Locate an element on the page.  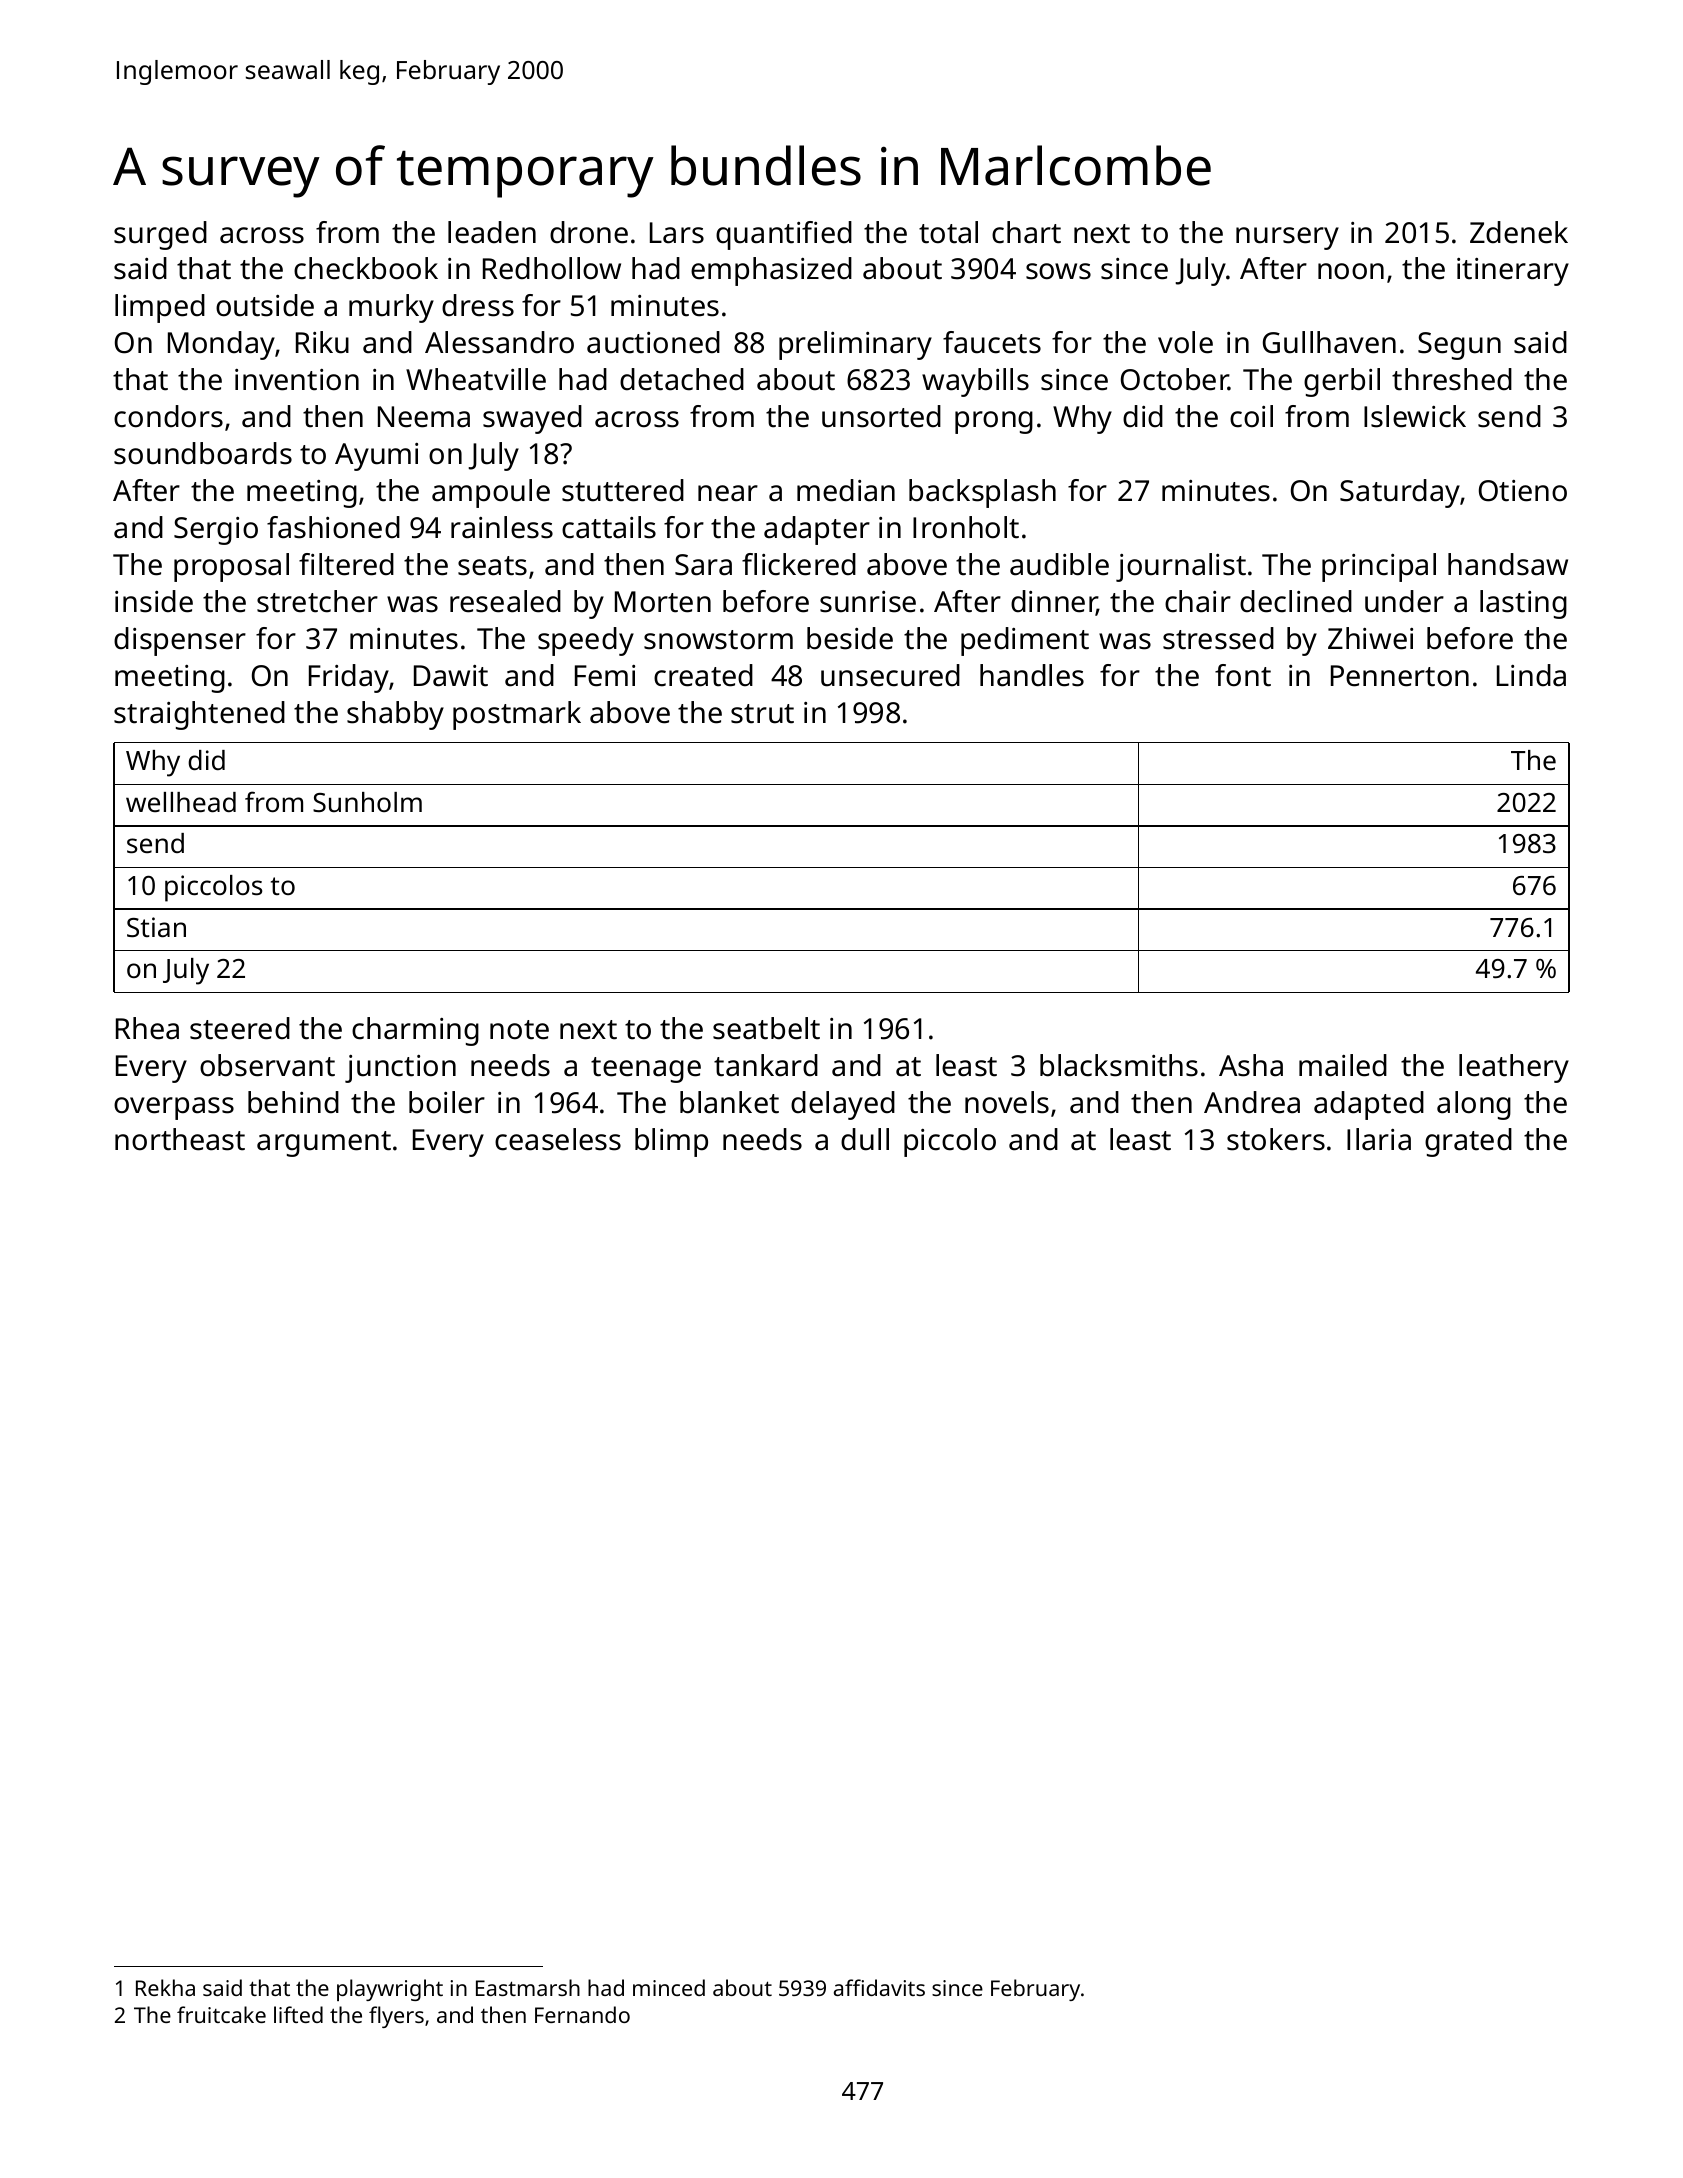
emphasized is located at coordinates (771, 271).
